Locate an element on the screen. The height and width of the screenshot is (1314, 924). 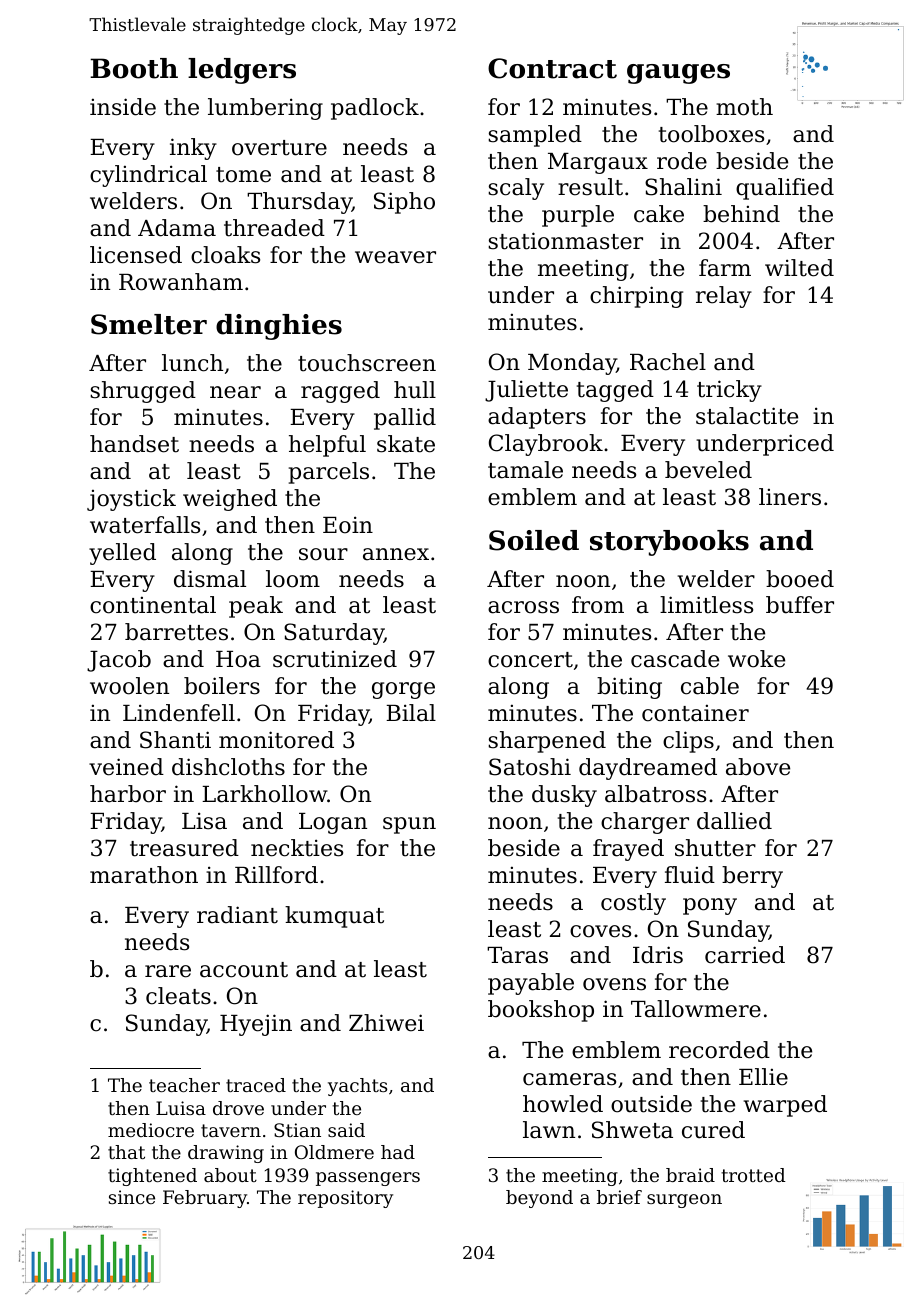
Ellie is located at coordinates (763, 1077).
